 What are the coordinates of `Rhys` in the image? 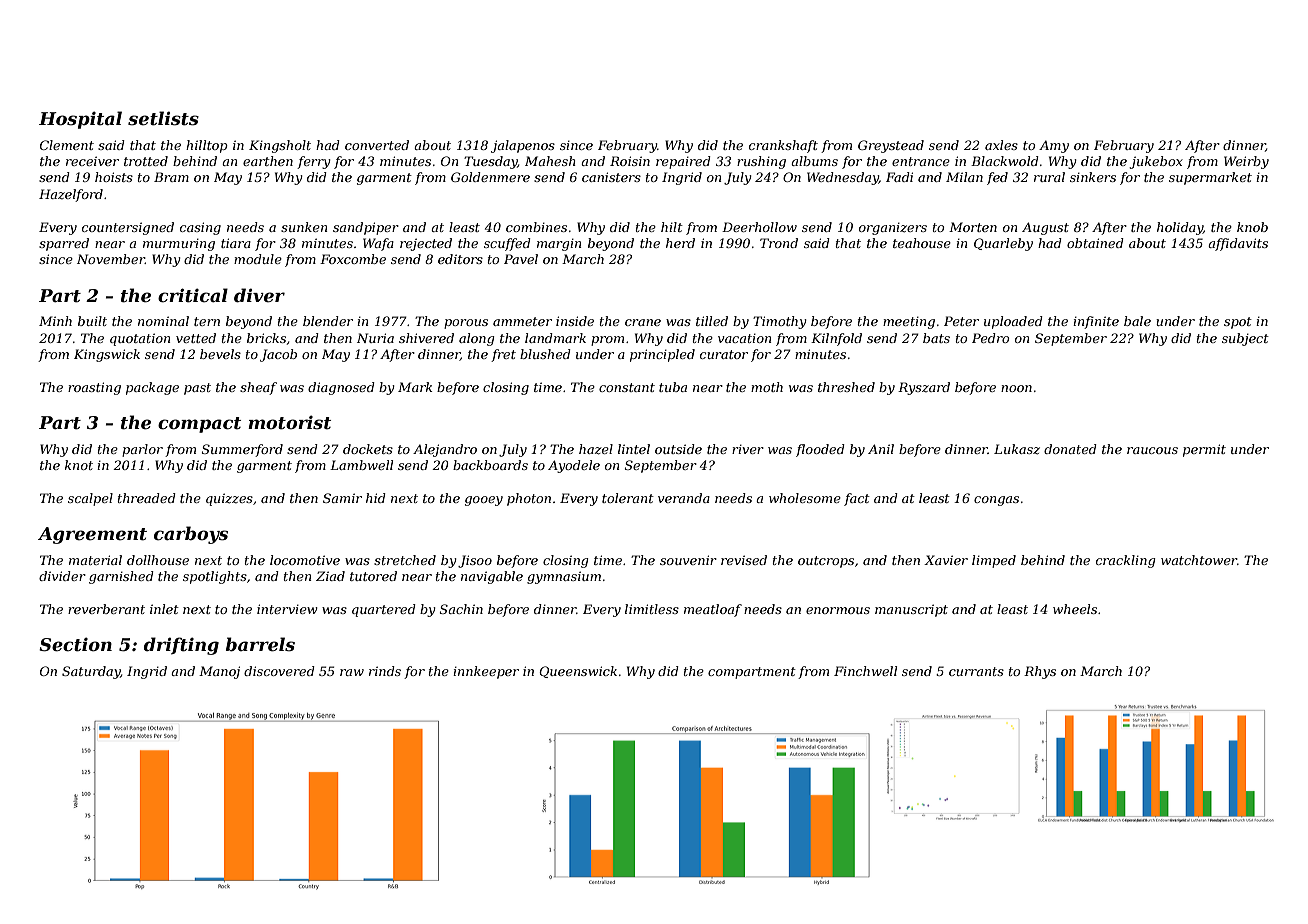 It's located at (1040, 672).
